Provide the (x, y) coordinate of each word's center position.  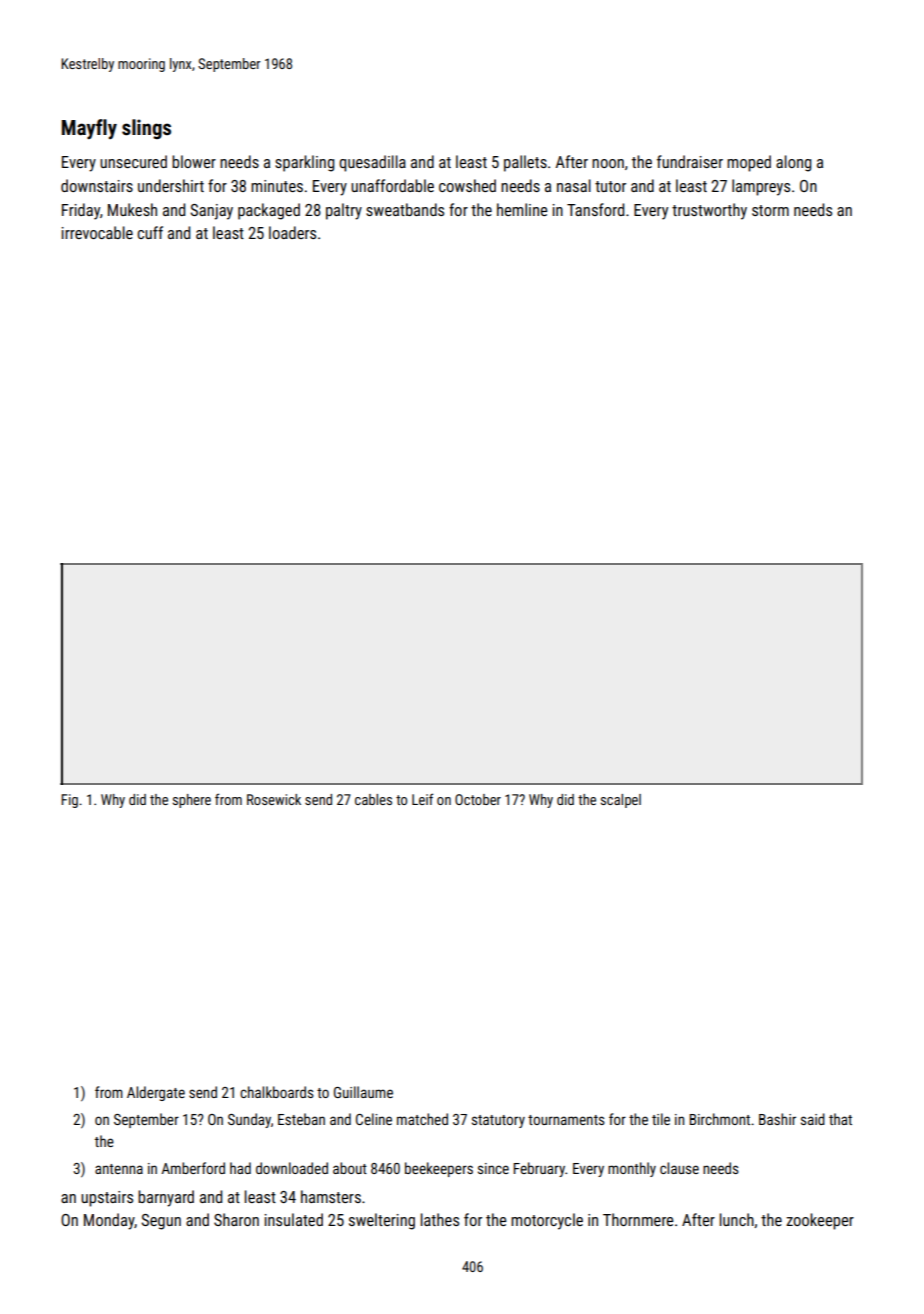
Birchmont (719, 1119)
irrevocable (97, 232)
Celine (374, 1119)
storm (770, 210)
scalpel (621, 801)
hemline (522, 209)
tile (661, 1119)
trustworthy (709, 211)
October (478, 799)
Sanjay (211, 212)
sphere (192, 801)
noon (608, 163)
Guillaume (363, 1092)
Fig (69, 801)
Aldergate (156, 1093)
